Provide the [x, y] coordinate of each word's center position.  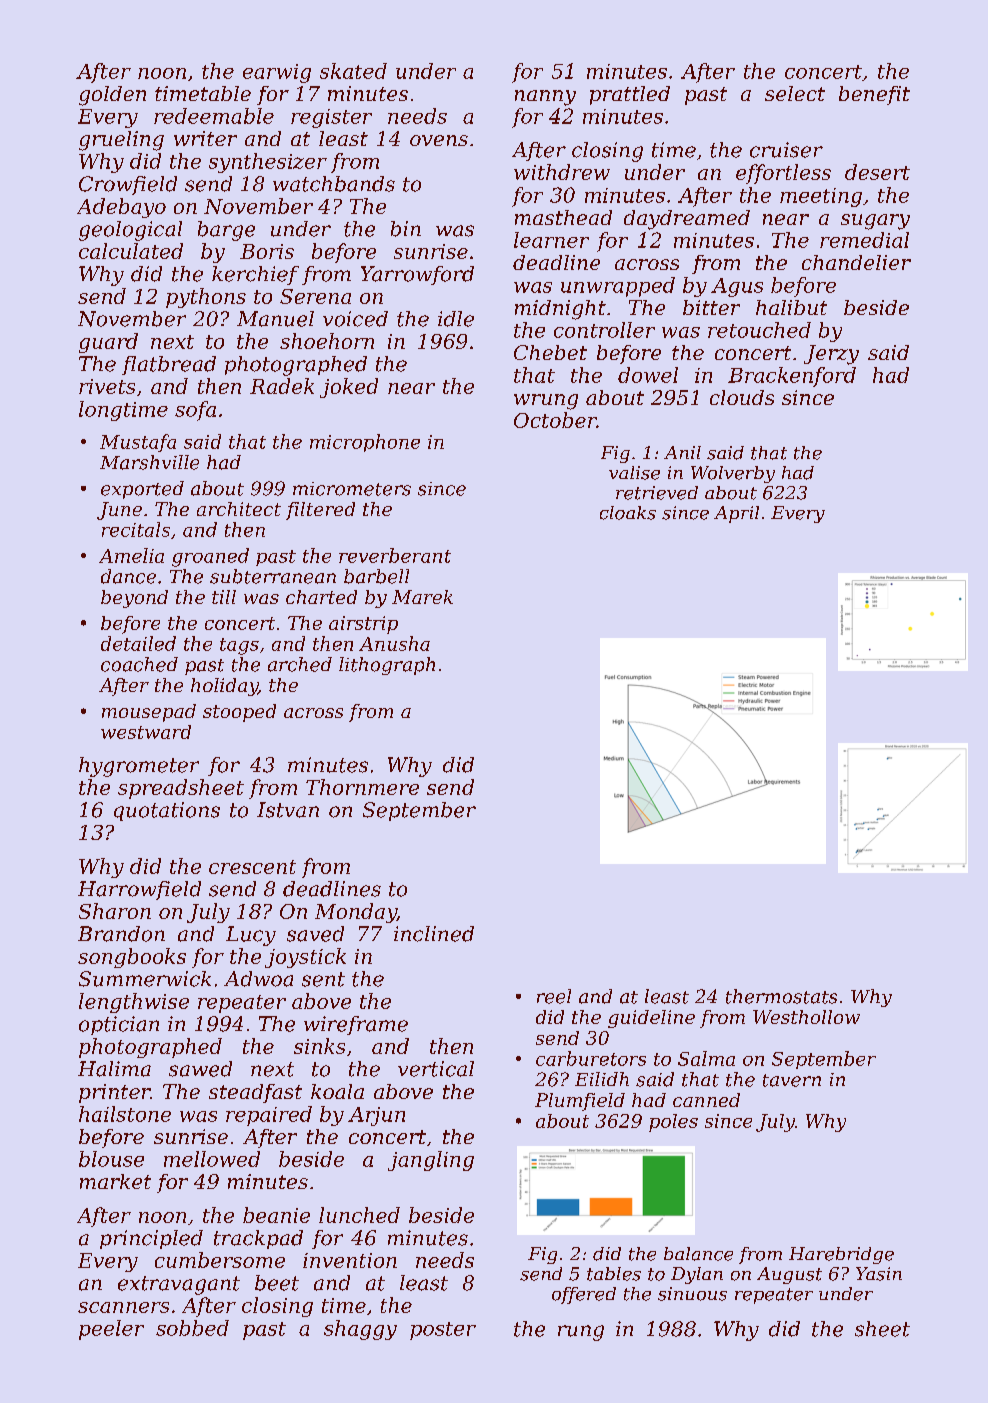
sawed [200, 1069]
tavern [792, 1080]
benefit [874, 95]
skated [353, 71]
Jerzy [831, 355]
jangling [431, 1161]
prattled [630, 95]
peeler [111, 1330]
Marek [422, 597]
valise [634, 473]
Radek [282, 386]
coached [139, 664]
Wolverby [733, 474]
